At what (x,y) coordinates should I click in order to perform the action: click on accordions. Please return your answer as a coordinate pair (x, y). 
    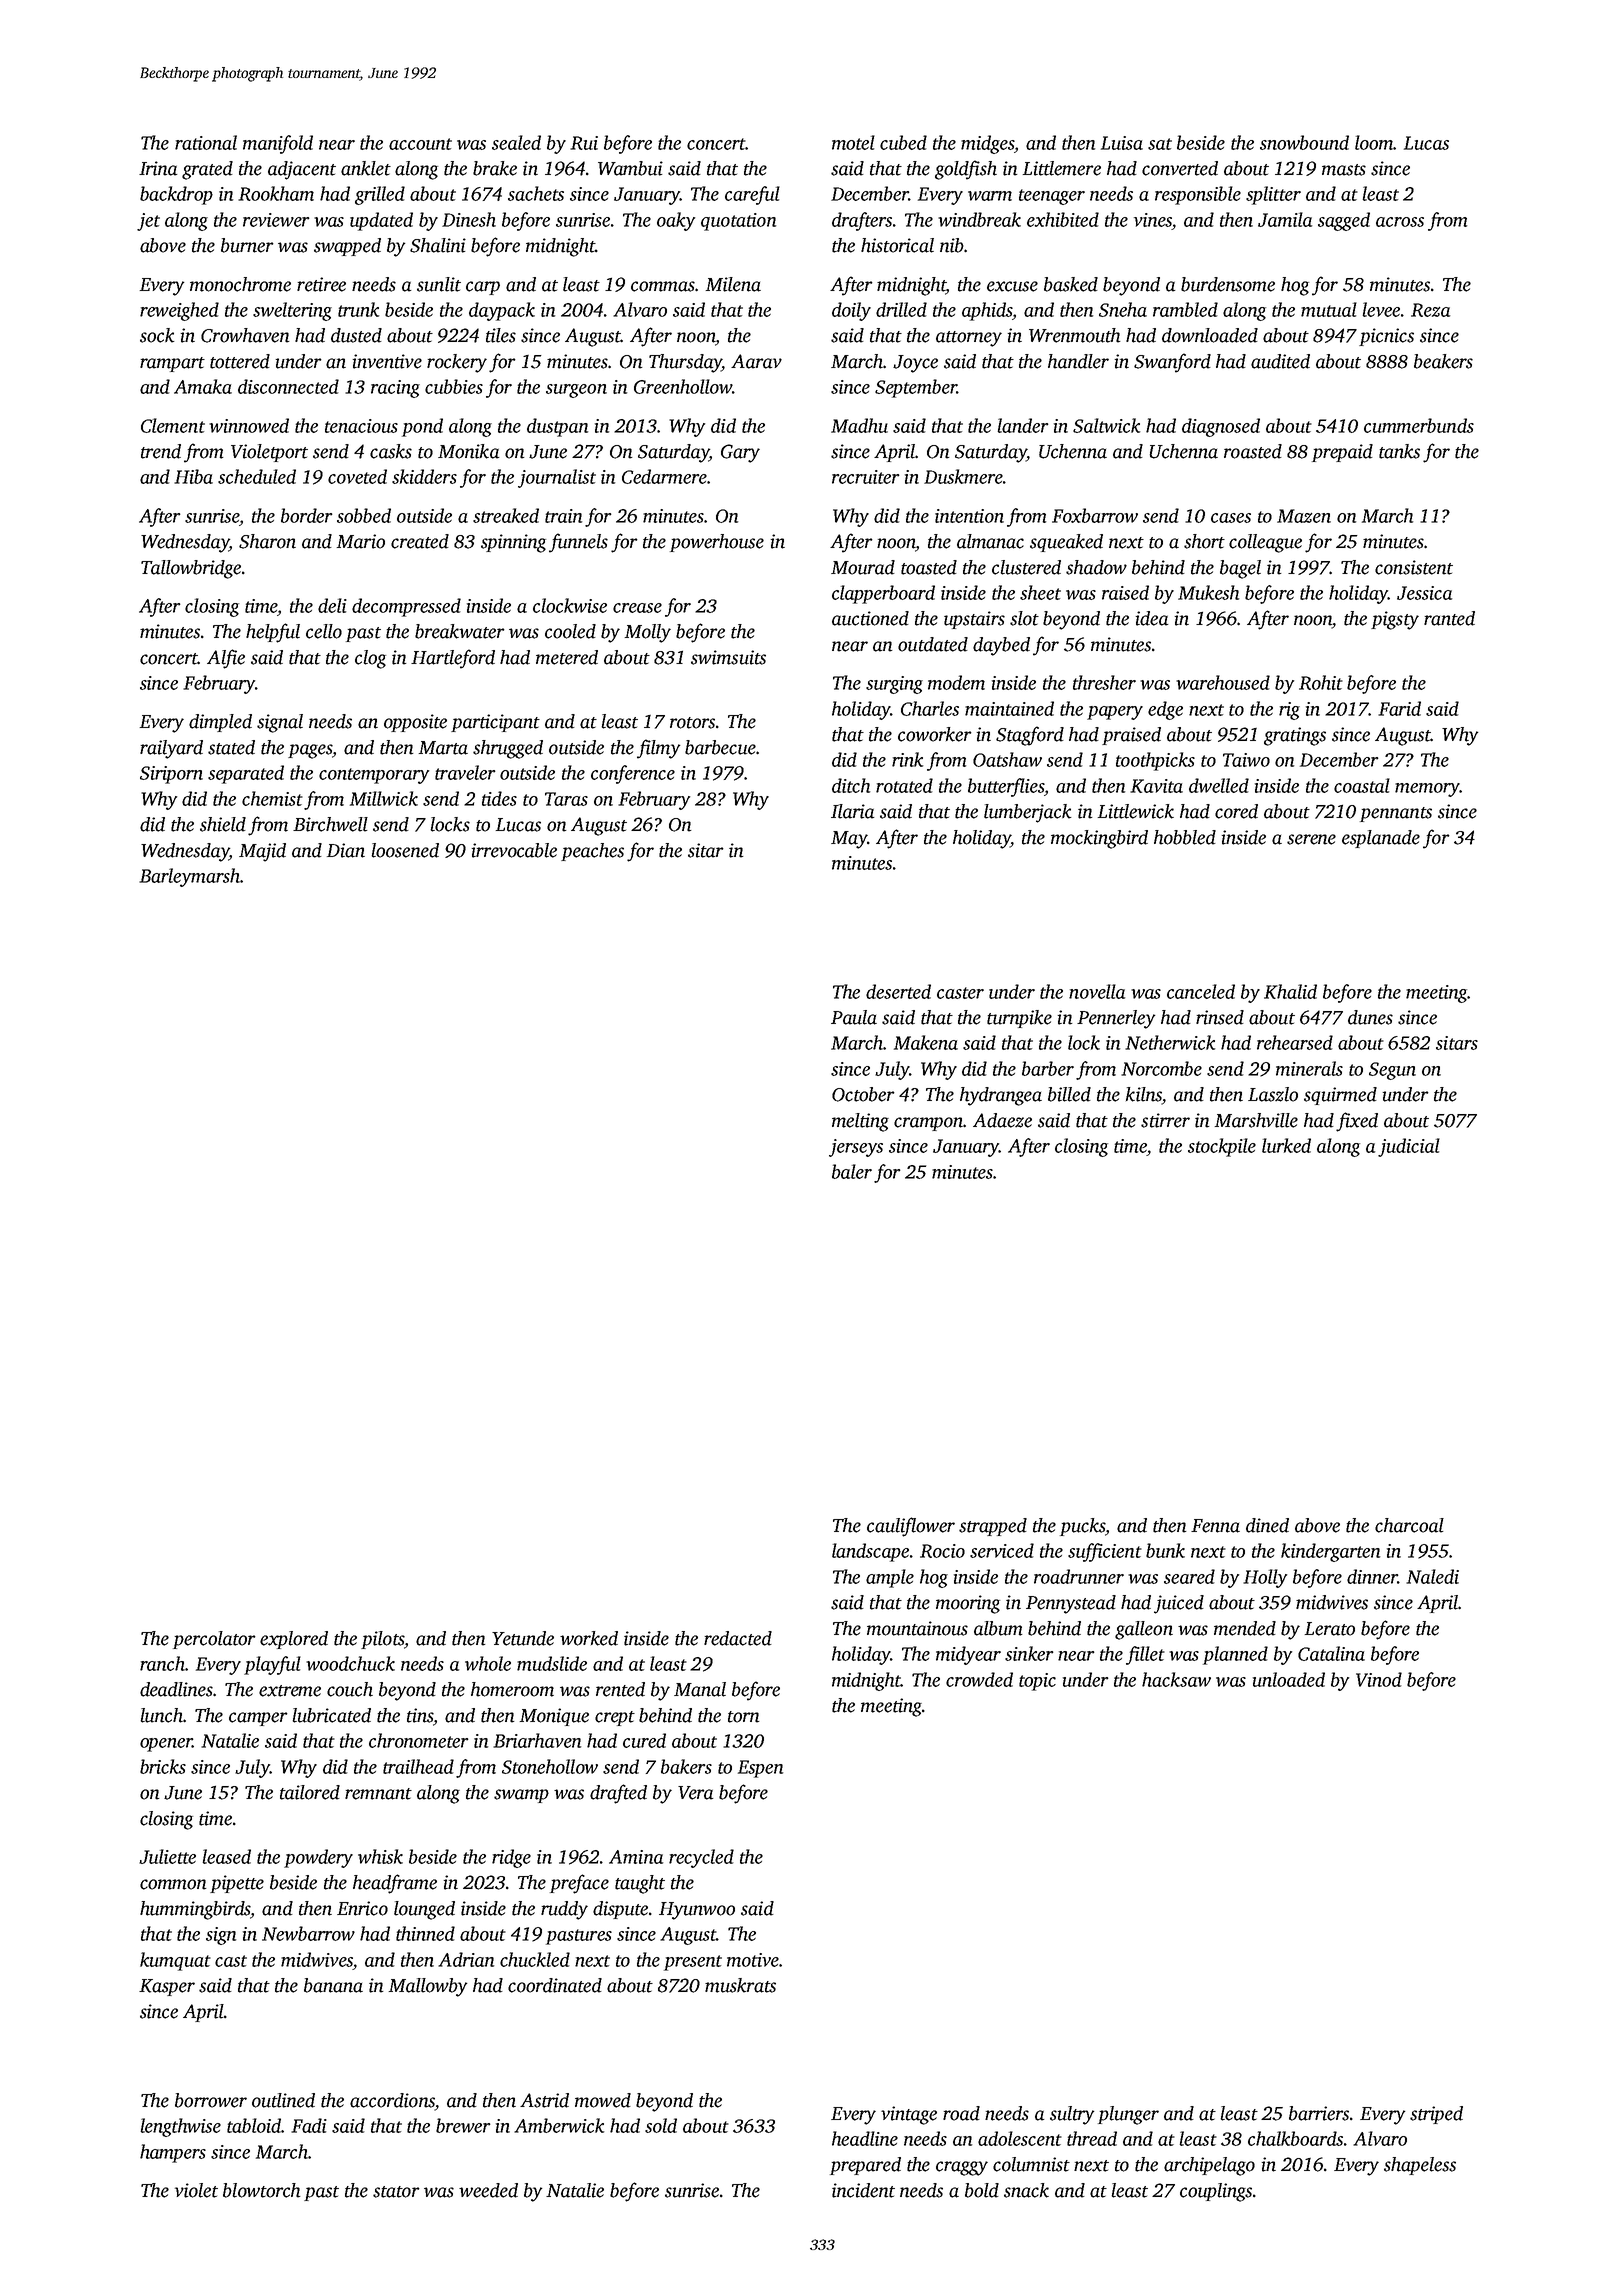
    Looking at the image, I should click on (392, 2101).
